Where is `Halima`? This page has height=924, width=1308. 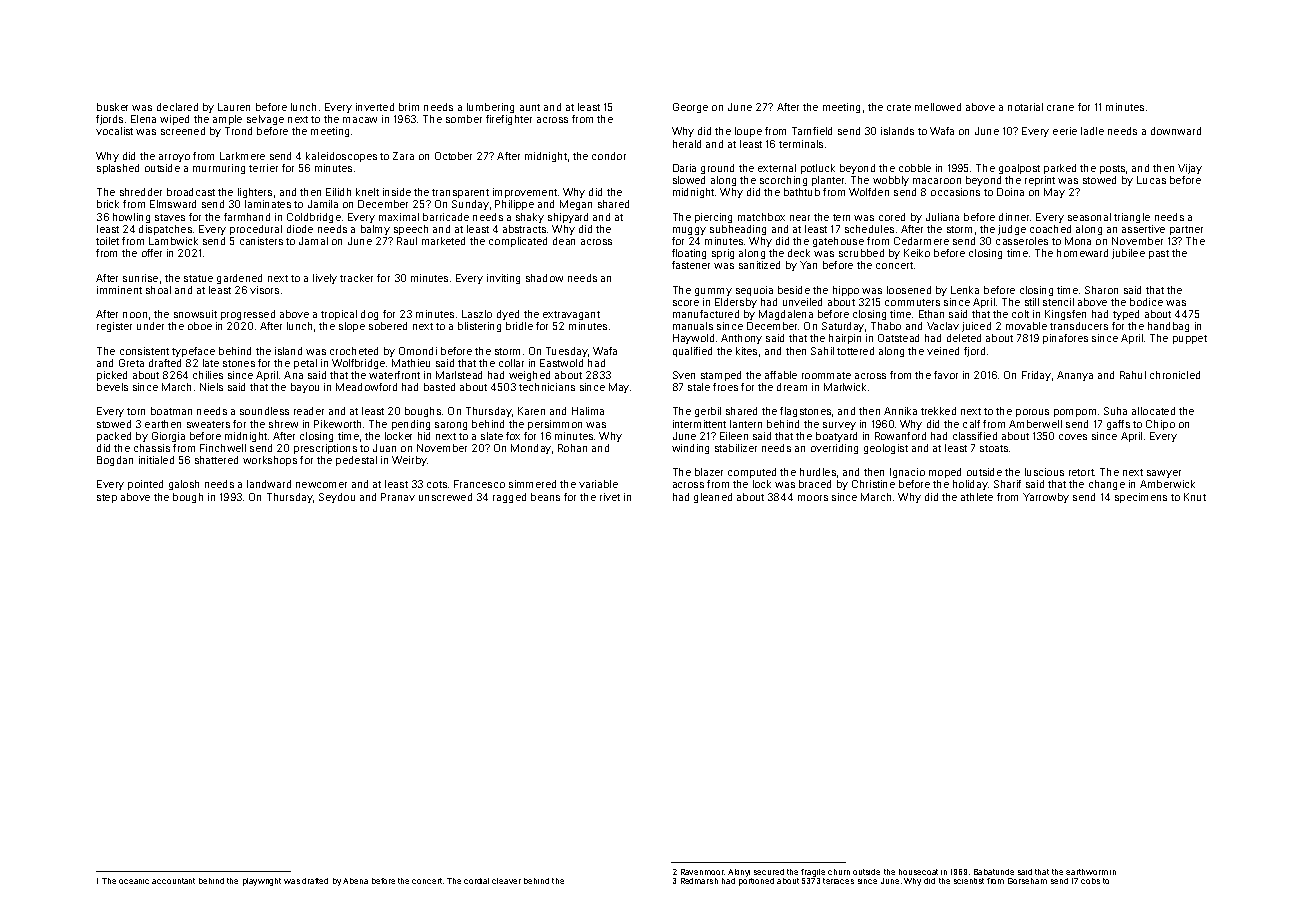 Halima is located at coordinates (588, 411).
